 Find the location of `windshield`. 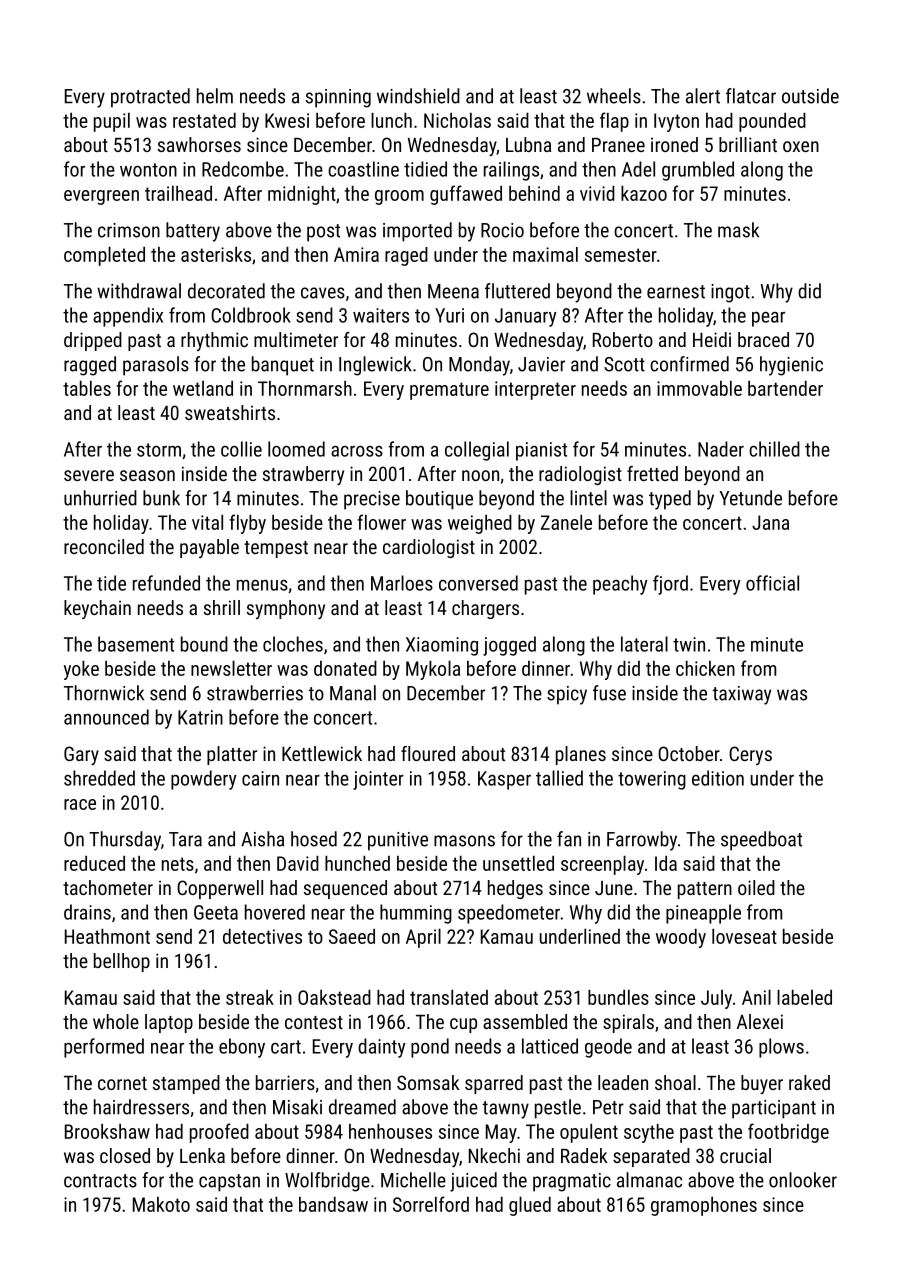

windshield is located at coordinates (418, 96).
